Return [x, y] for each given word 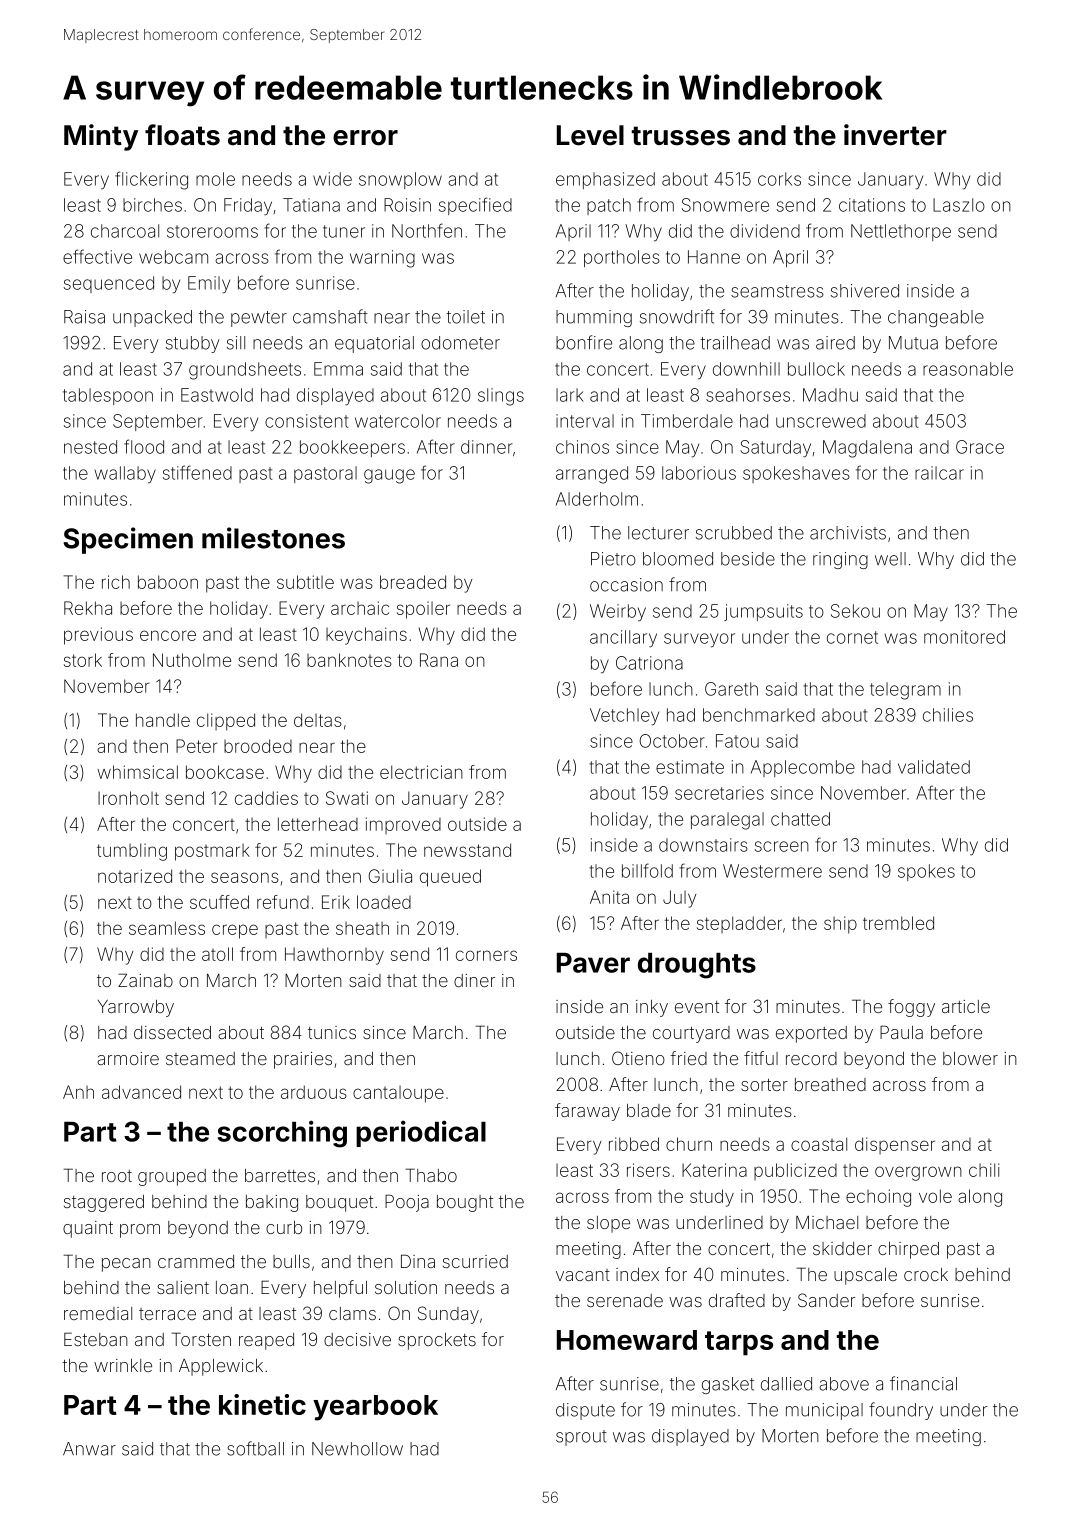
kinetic [262, 1404]
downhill [746, 369]
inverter [895, 135]
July [679, 899]
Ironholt [128, 798]
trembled [898, 923]
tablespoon [108, 396]
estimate [690, 767]
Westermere [772, 871]
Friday [248, 207]
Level [590, 135]
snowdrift [677, 316]
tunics [332, 1032]
